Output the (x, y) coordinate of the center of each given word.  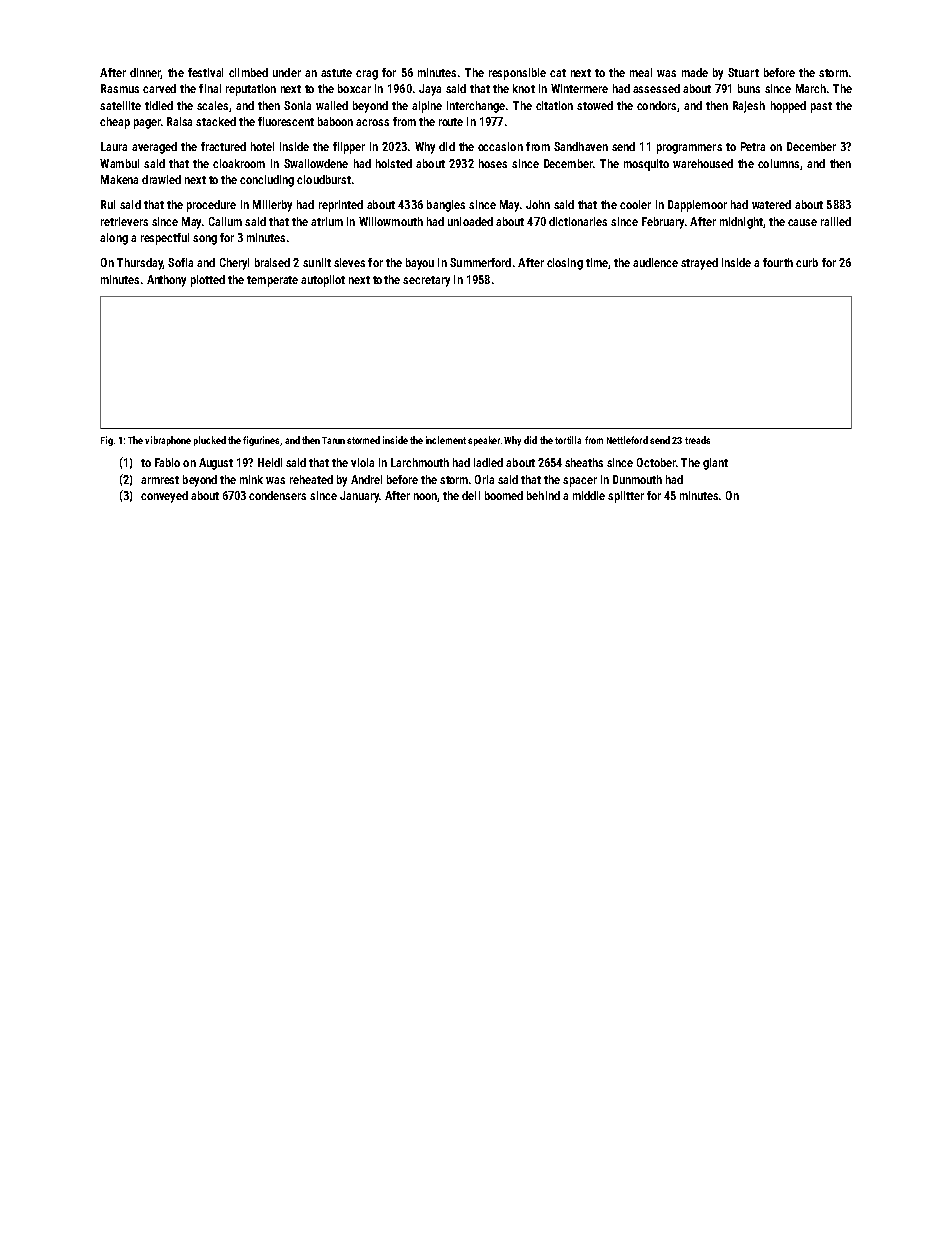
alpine (427, 107)
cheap (115, 123)
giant (715, 464)
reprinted (341, 206)
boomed (504, 495)
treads (697, 440)
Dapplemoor (697, 206)
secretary (426, 281)
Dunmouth (637, 479)
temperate (272, 281)
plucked (210, 441)
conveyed (164, 497)
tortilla (568, 440)
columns (778, 163)
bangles (446, 206)
